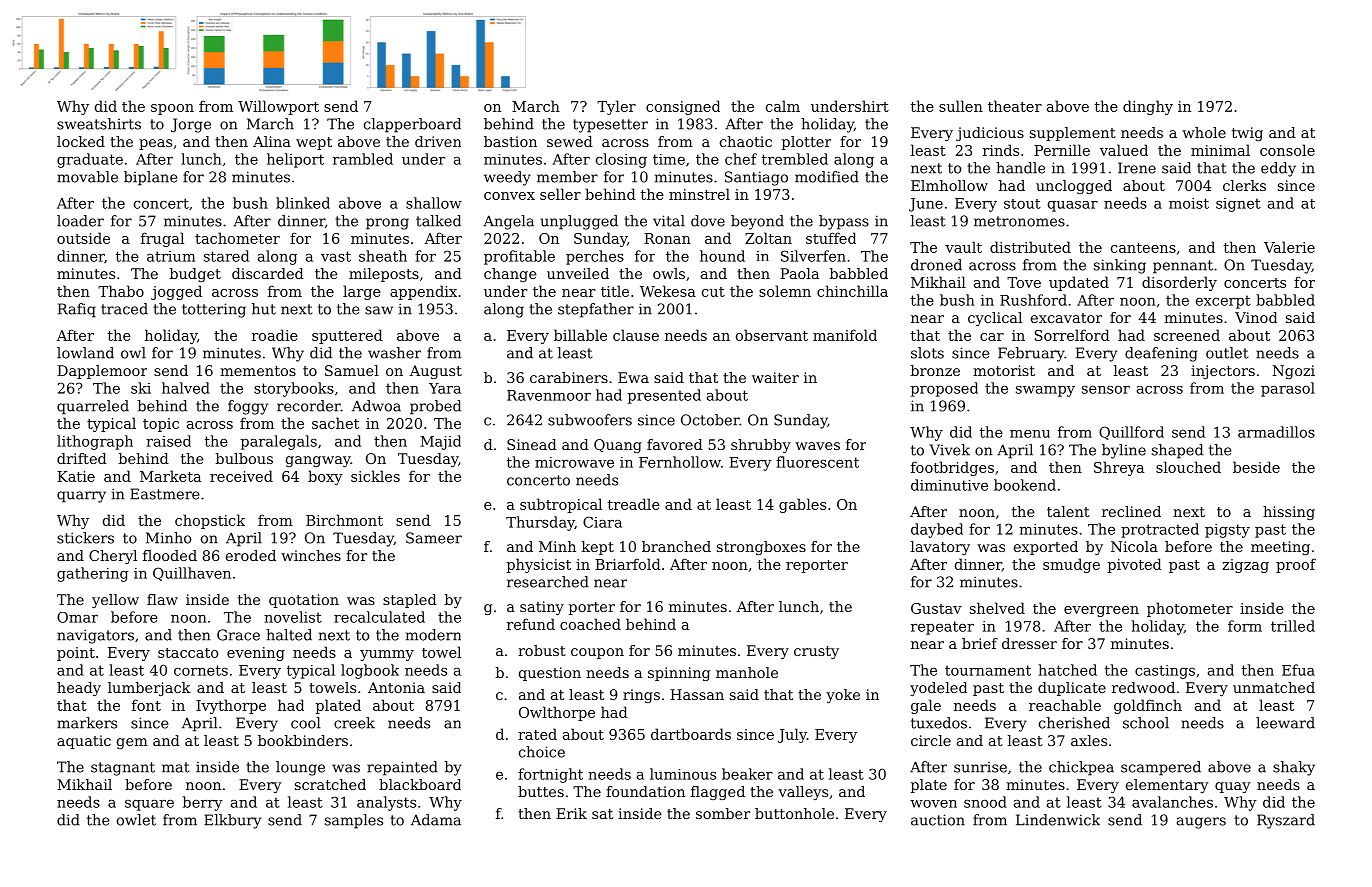 This document has height=887, width=1372. What do you see at coordinates (509, 196) in the document?
I see `convex` at bounding box center [509, 196].
